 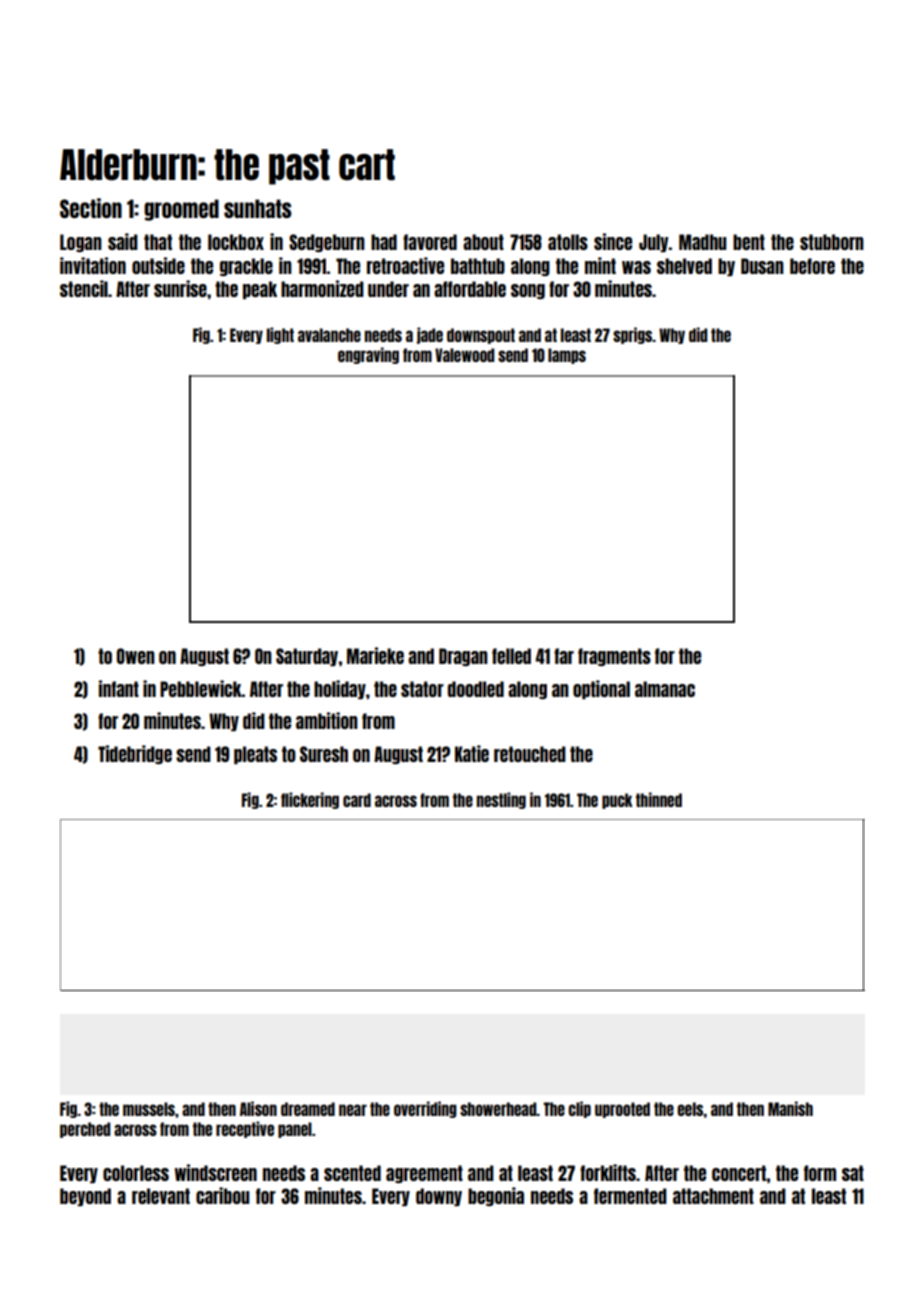 What do you see at coordinates (85, 1197) in the page?
I see `beyond` at bounding box center [85, 1197].
